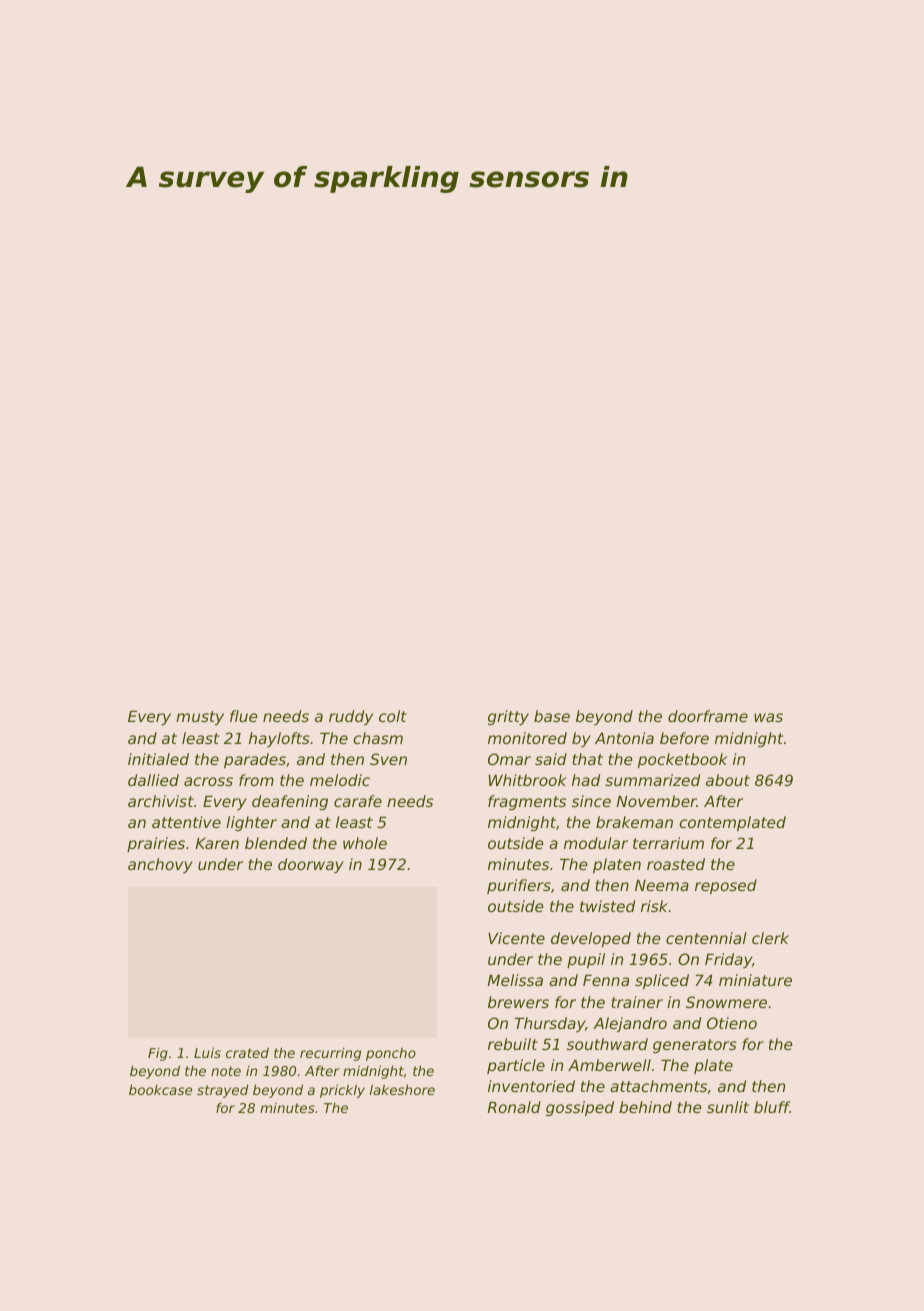 Image resolution: width=924 pixels, height=1311 pixels. What do you see at coordinates (515, 980) in the screenshot?
I see `Melissa` at bounding box center [515, 980].
